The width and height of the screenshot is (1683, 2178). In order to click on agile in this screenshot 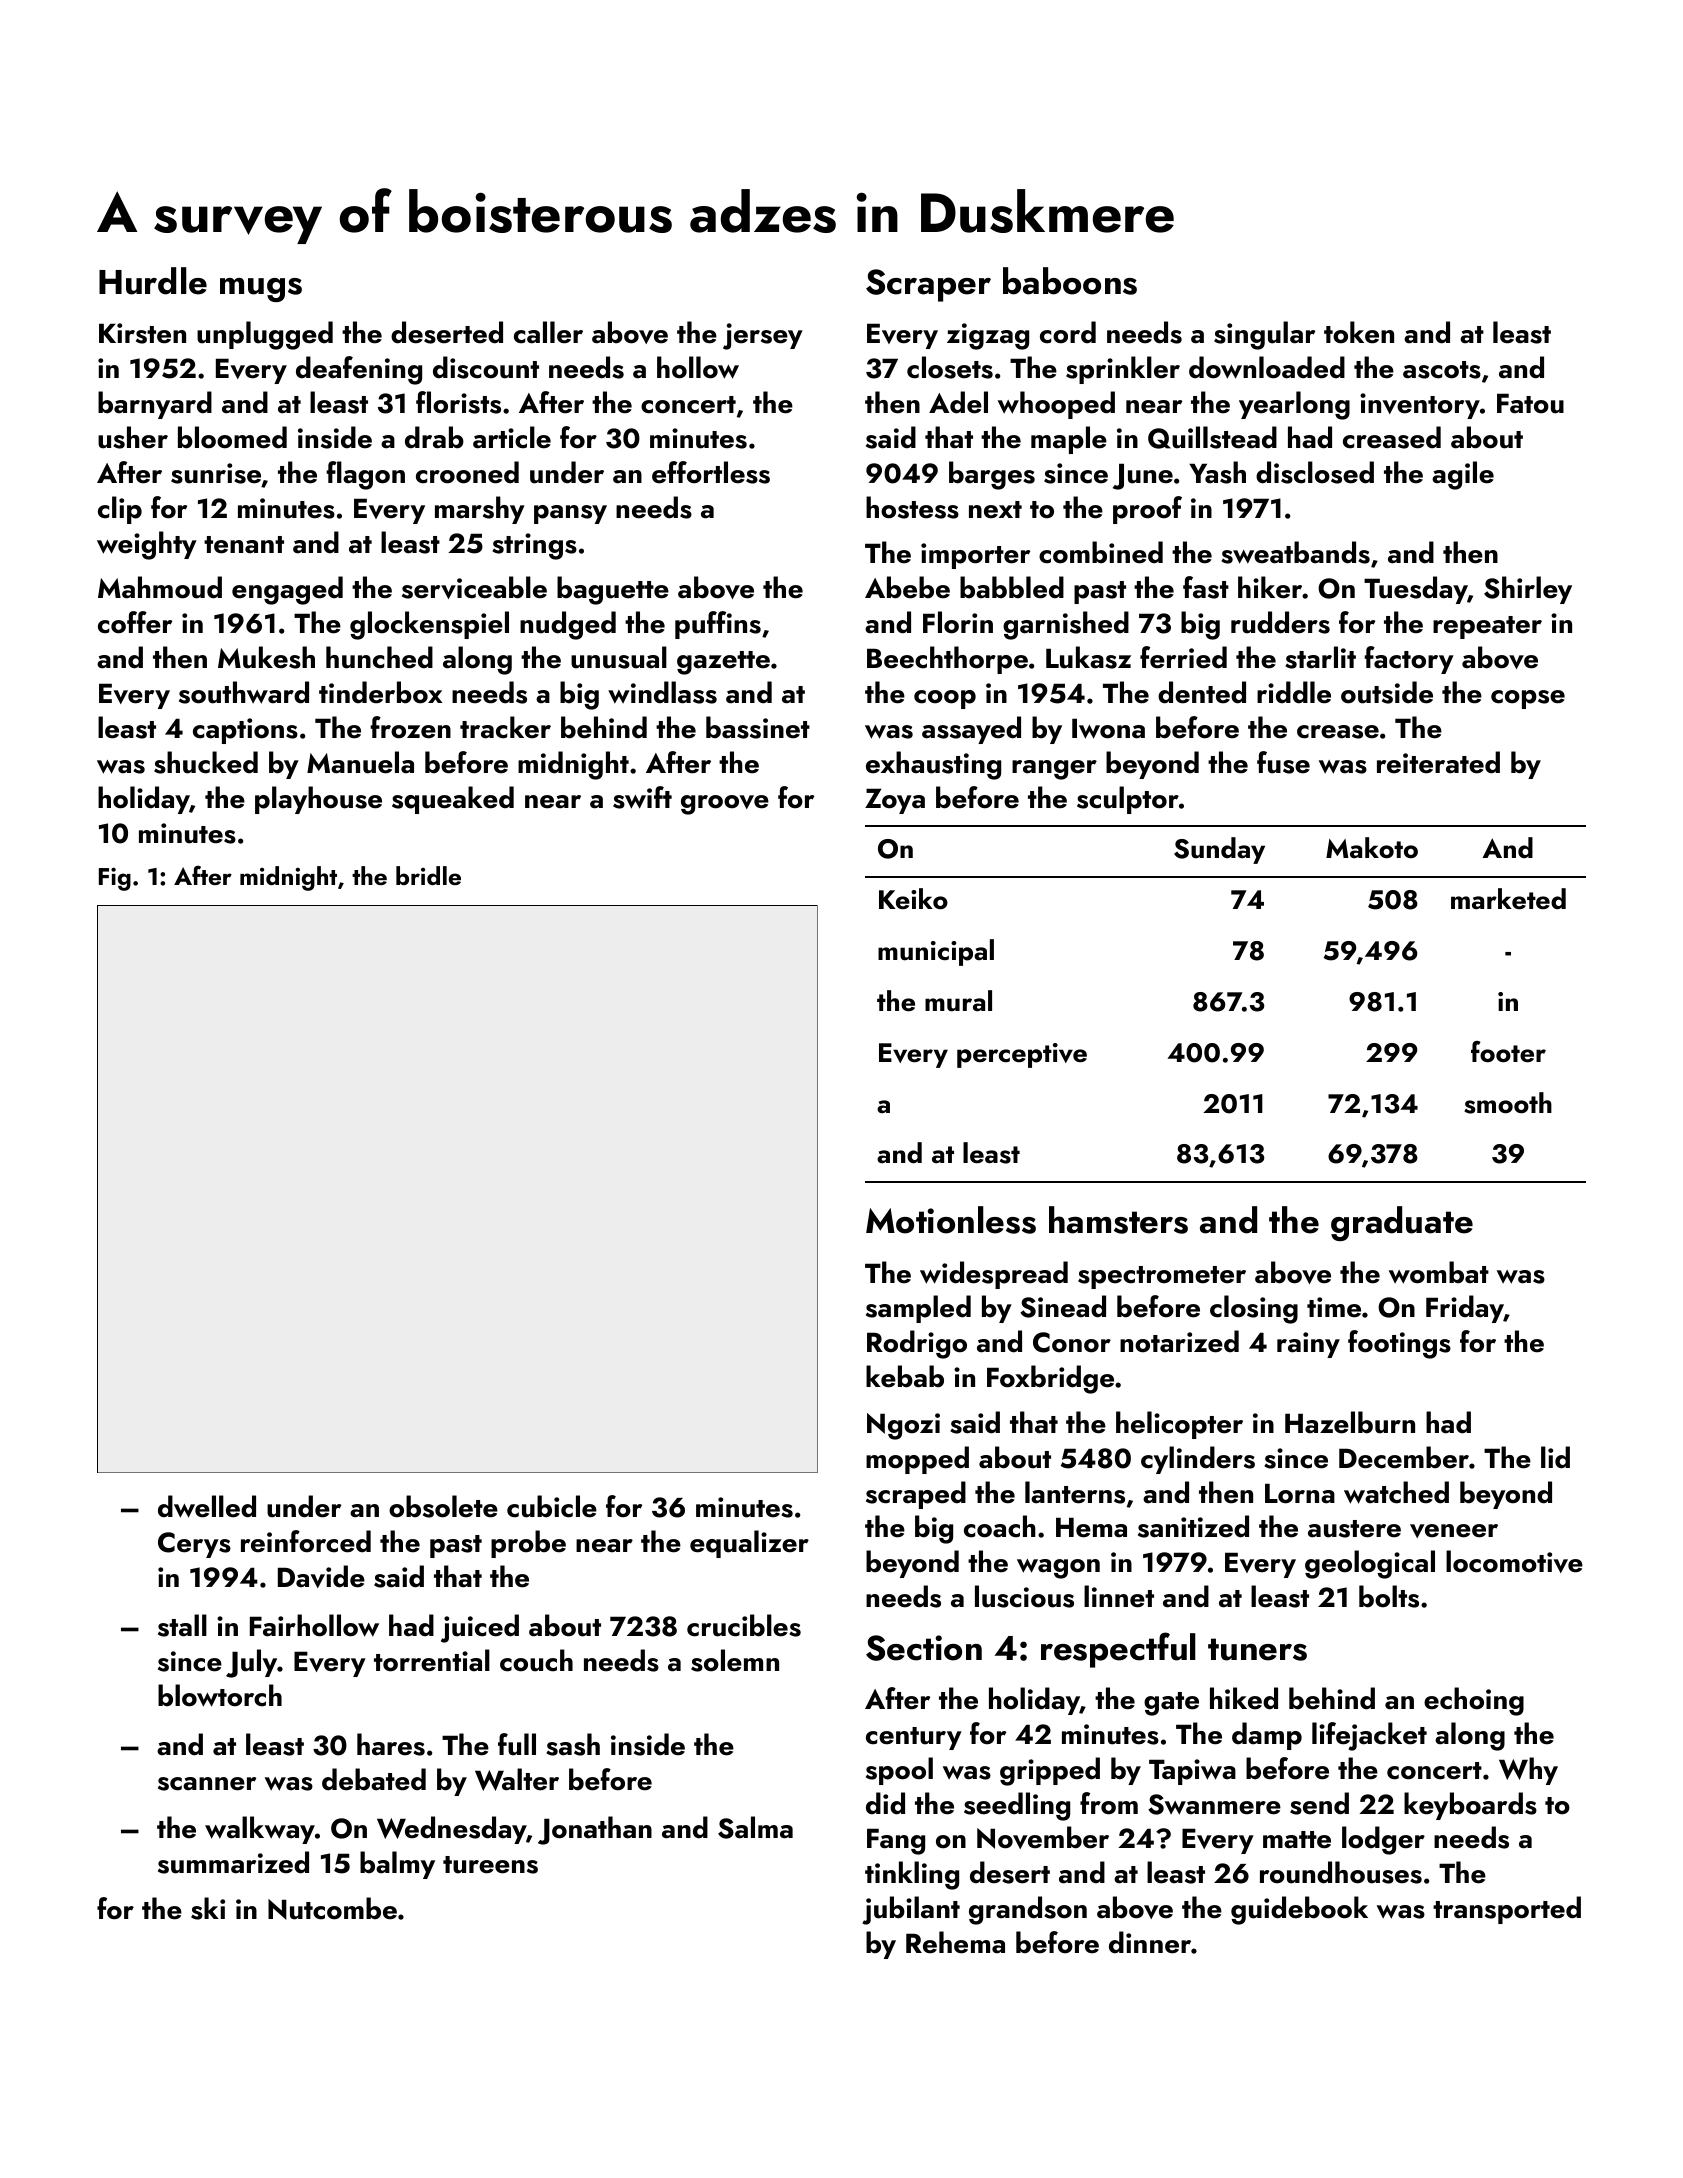, I will do `click(1463, 475)`.
